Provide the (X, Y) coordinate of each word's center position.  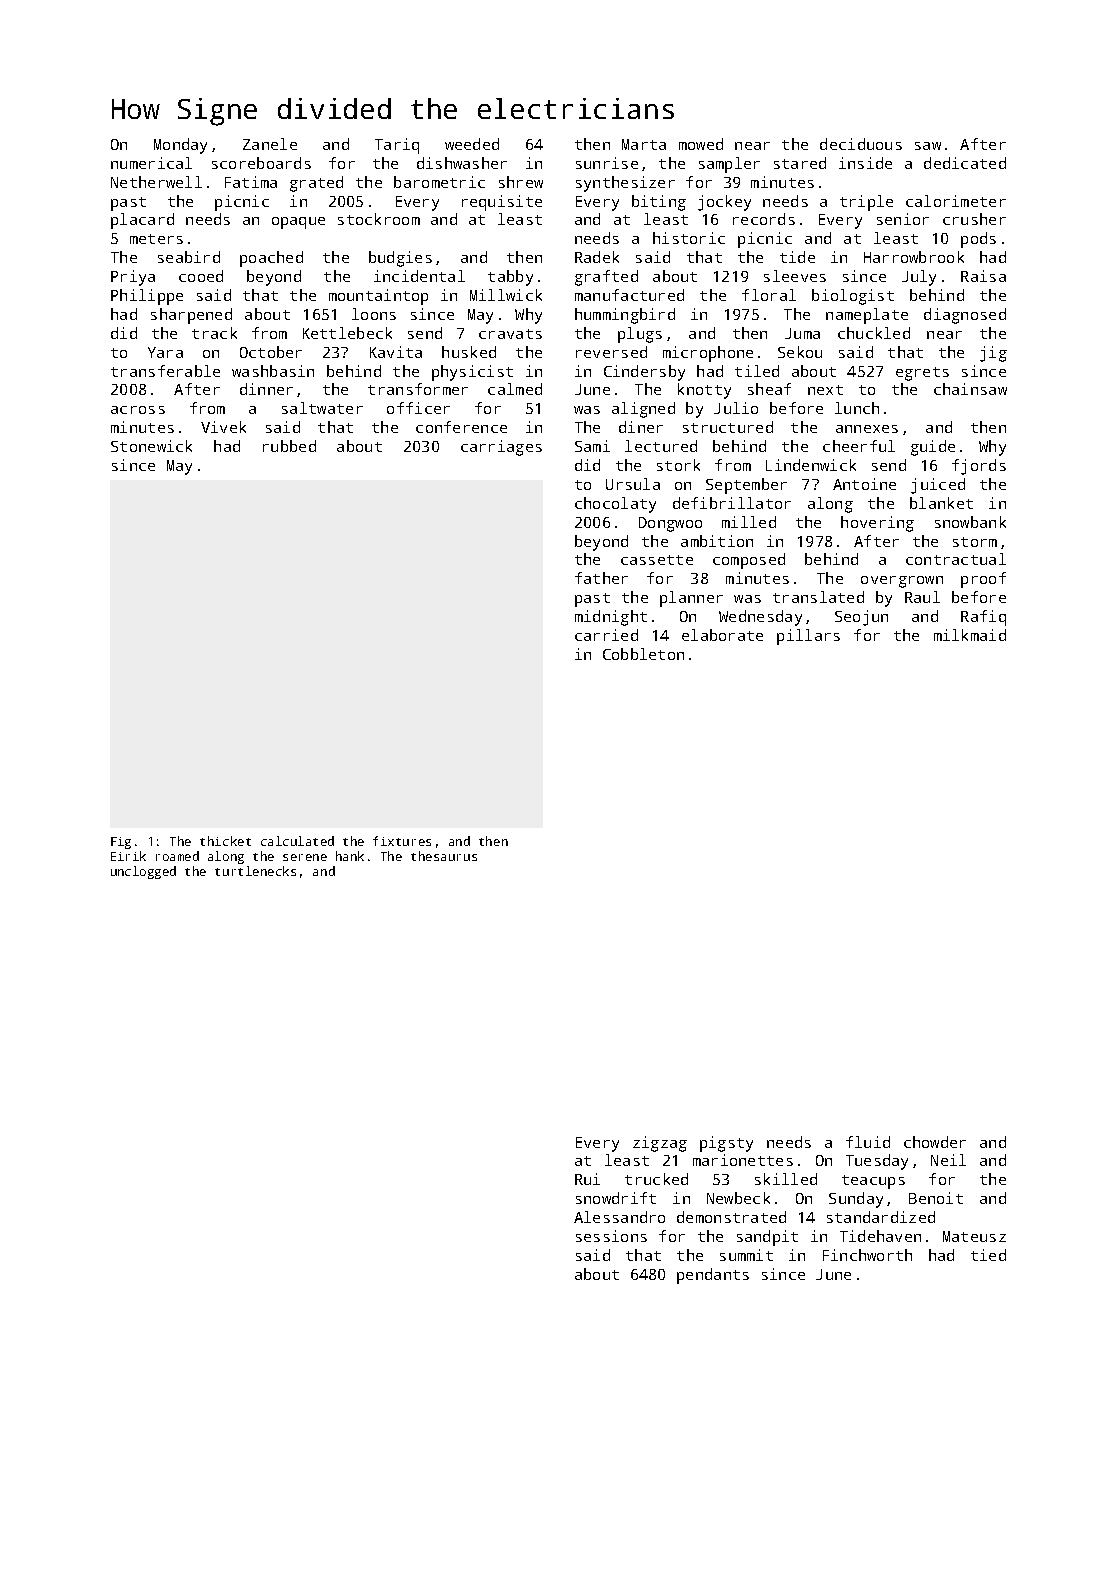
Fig (121, 843)
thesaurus (444, 856)
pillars (808, 637)
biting (659, 203)
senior (903, 219)
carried (606, 635)
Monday (180, 146)
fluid (868, 1142)
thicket (225, 841)
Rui (587, 1179)
